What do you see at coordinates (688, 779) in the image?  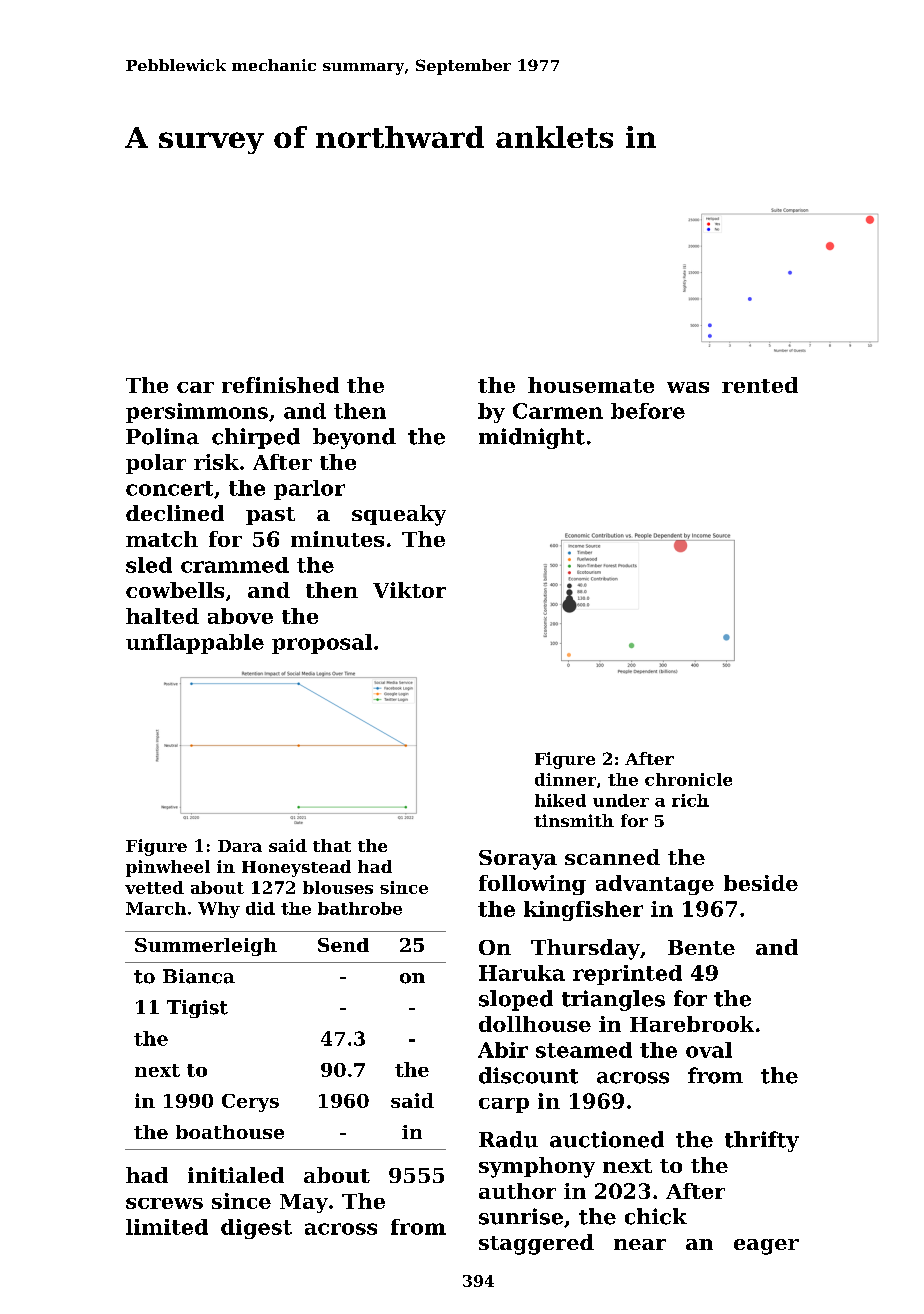 I see `chronicle` at bounding box center [688, 779].
